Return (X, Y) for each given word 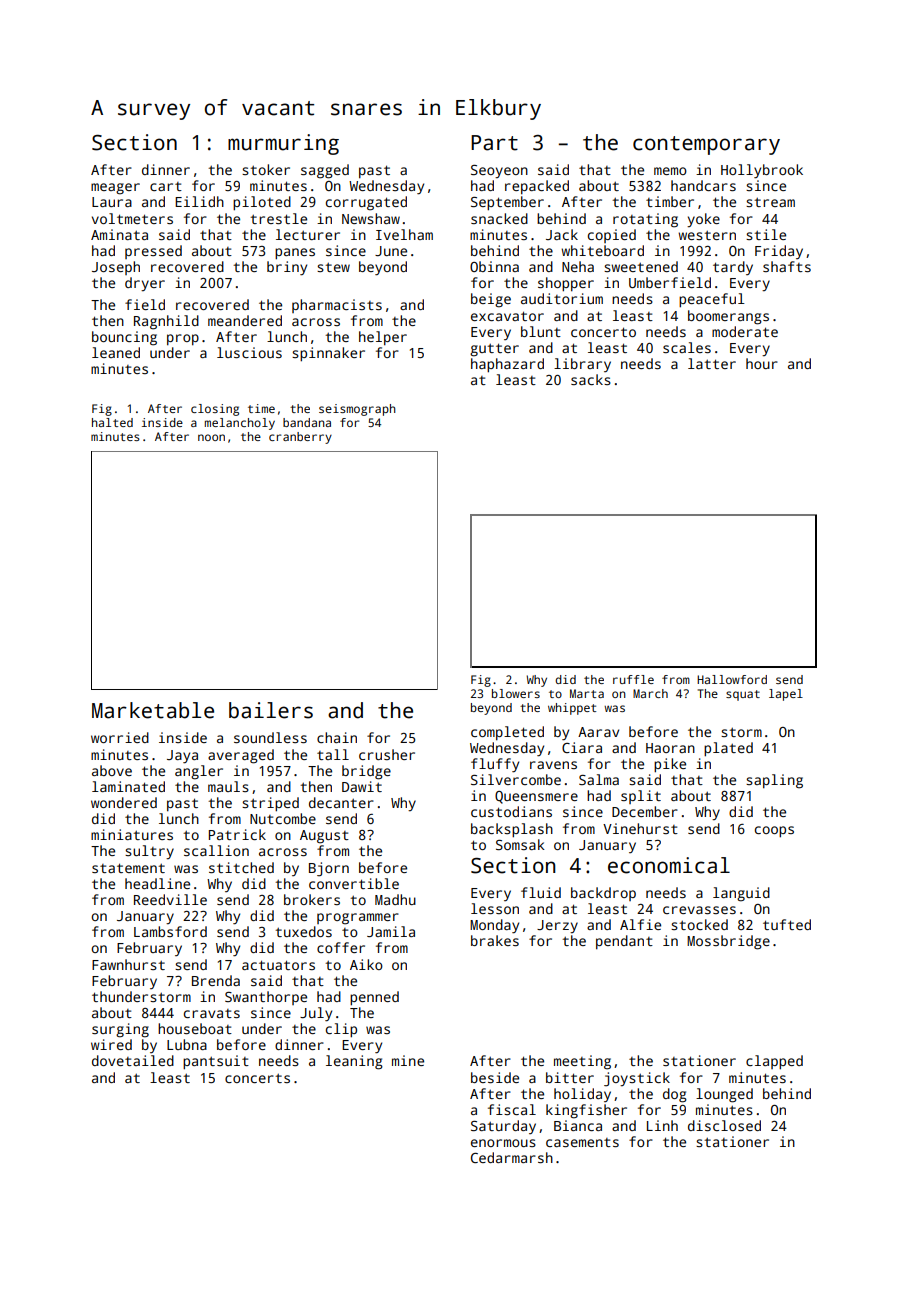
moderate (745, 331)
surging (120, 1030)
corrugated (366, 203)
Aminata (119, 234)
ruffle (633, 679)
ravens (553, 765)
